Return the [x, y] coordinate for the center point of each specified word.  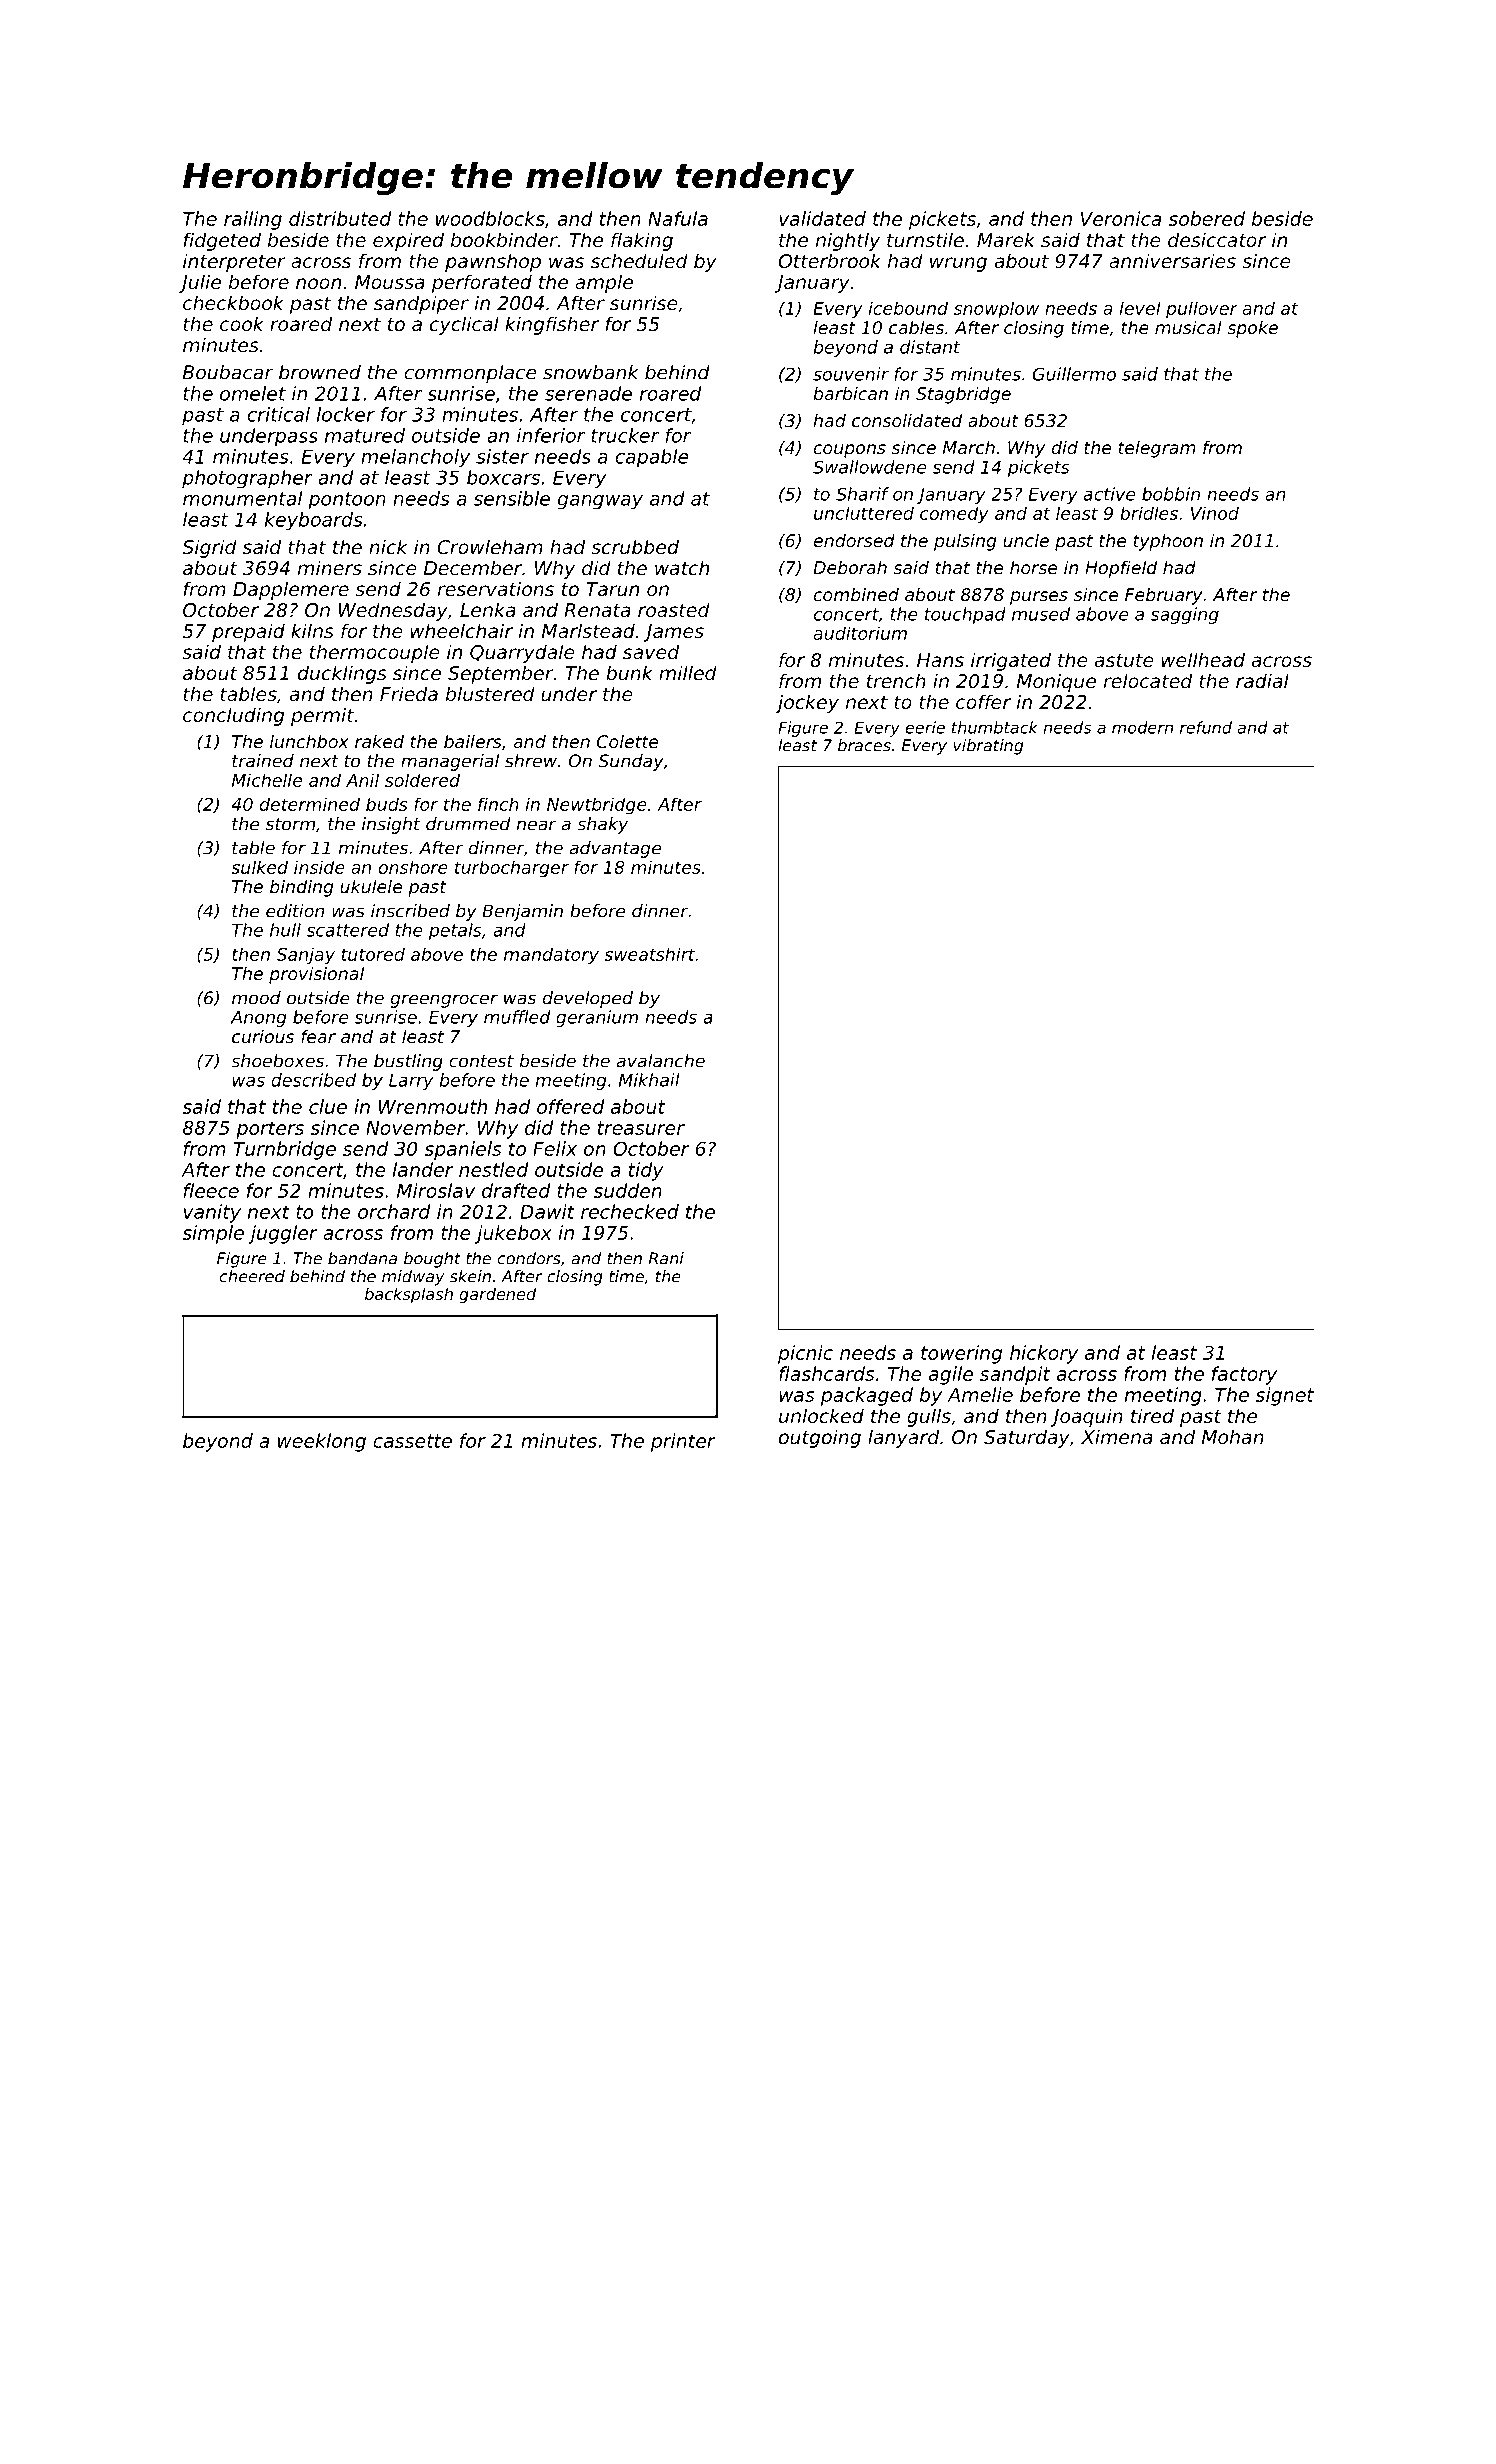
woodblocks [490, 218]
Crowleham [490, 546]
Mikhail [649, 1080]
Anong [258, 1019]
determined [310, 804]
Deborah [850, 567]
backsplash [409, 1296]
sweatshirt [649, 954]
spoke [1252, 329]
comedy [954, 515]
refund [1206, 727]
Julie [200, 283]
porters [270, 1130]
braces [864, 745]
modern [1142, 727]
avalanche [661, 1061]
